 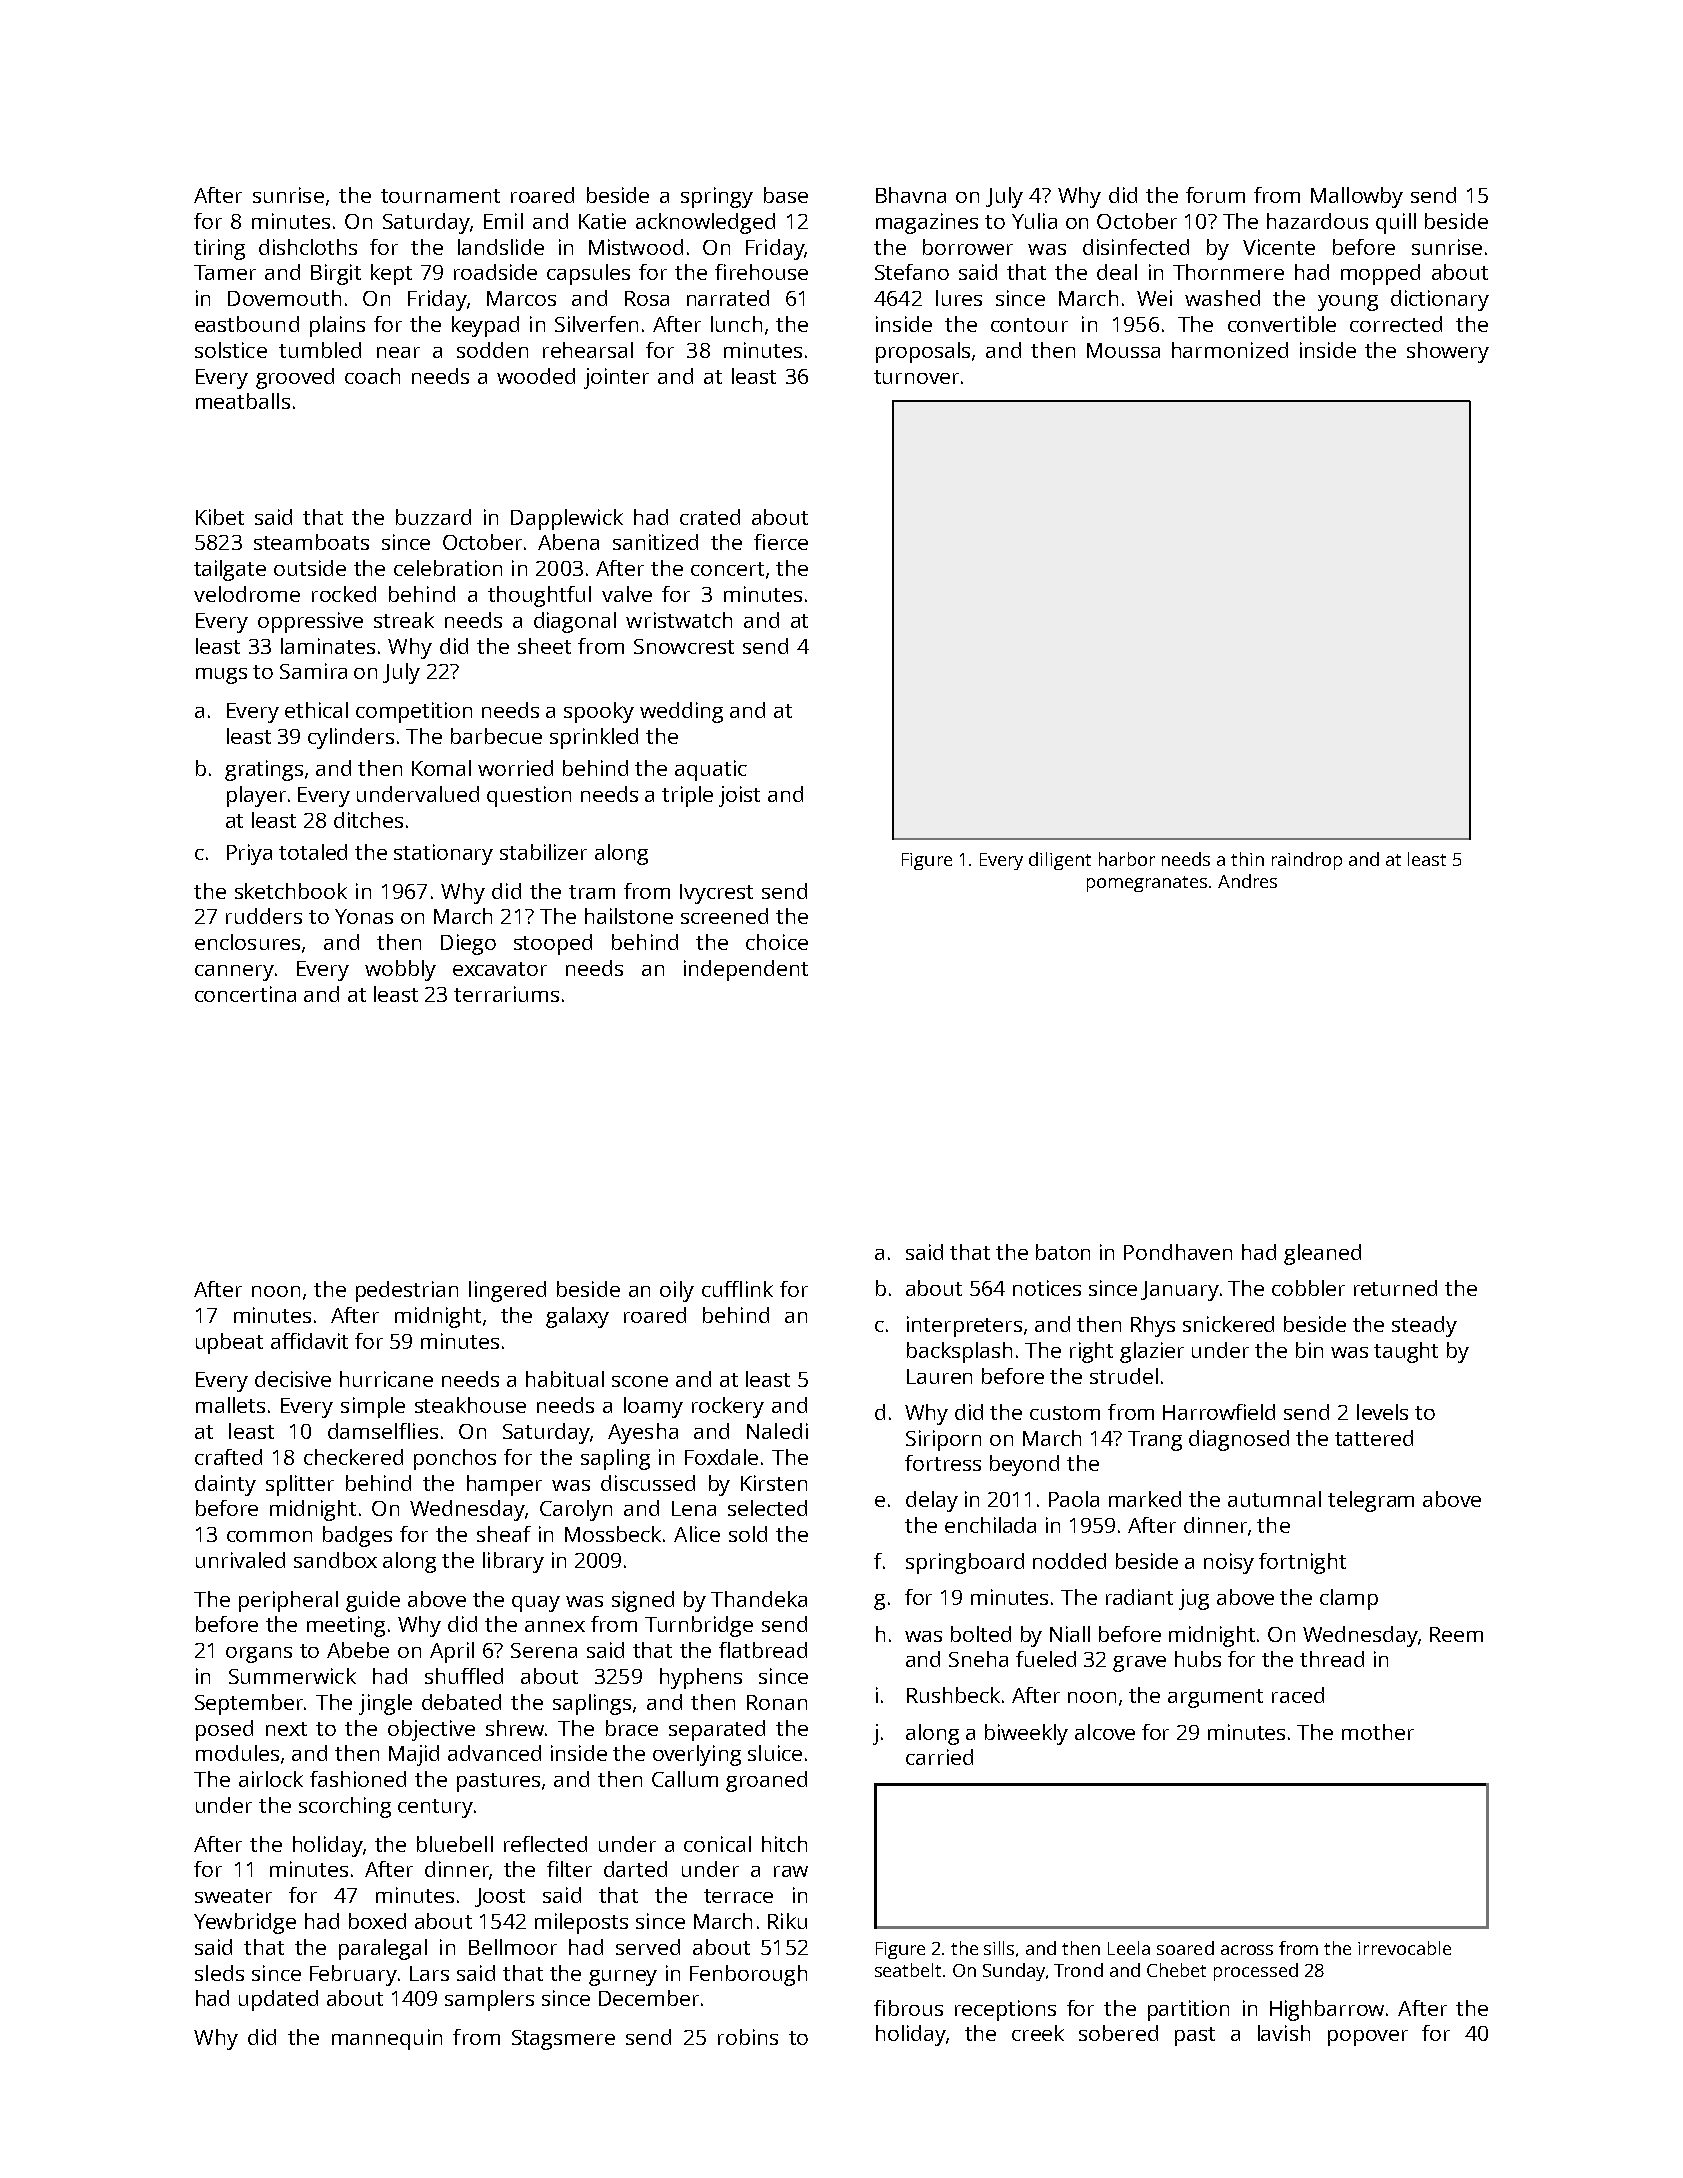 What do you see at coordinates (433, 517) in the image?
I see `buzzard` at bounding box center [433, 517].
